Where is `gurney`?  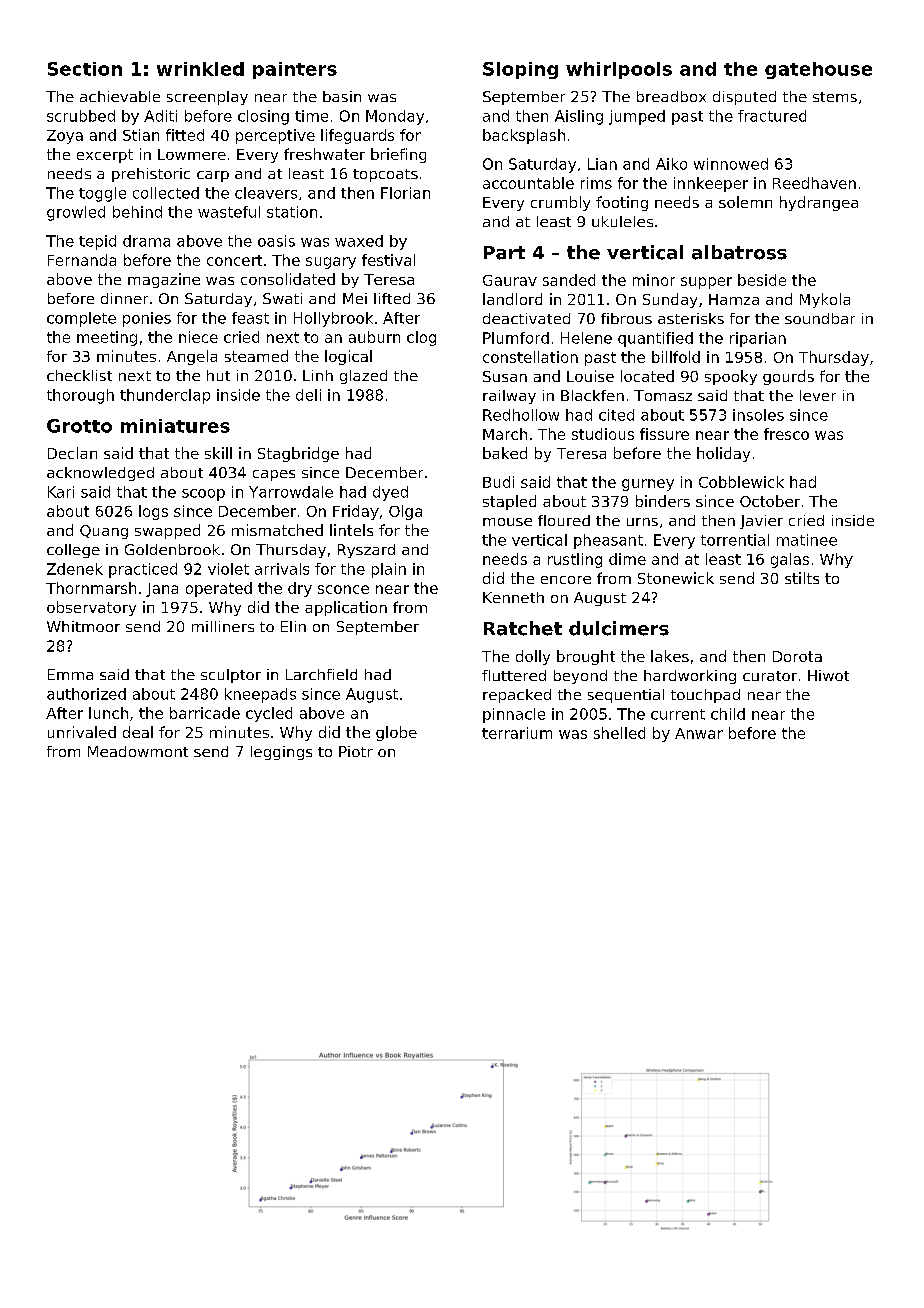 gurney is located at coordinates (648, 485).
